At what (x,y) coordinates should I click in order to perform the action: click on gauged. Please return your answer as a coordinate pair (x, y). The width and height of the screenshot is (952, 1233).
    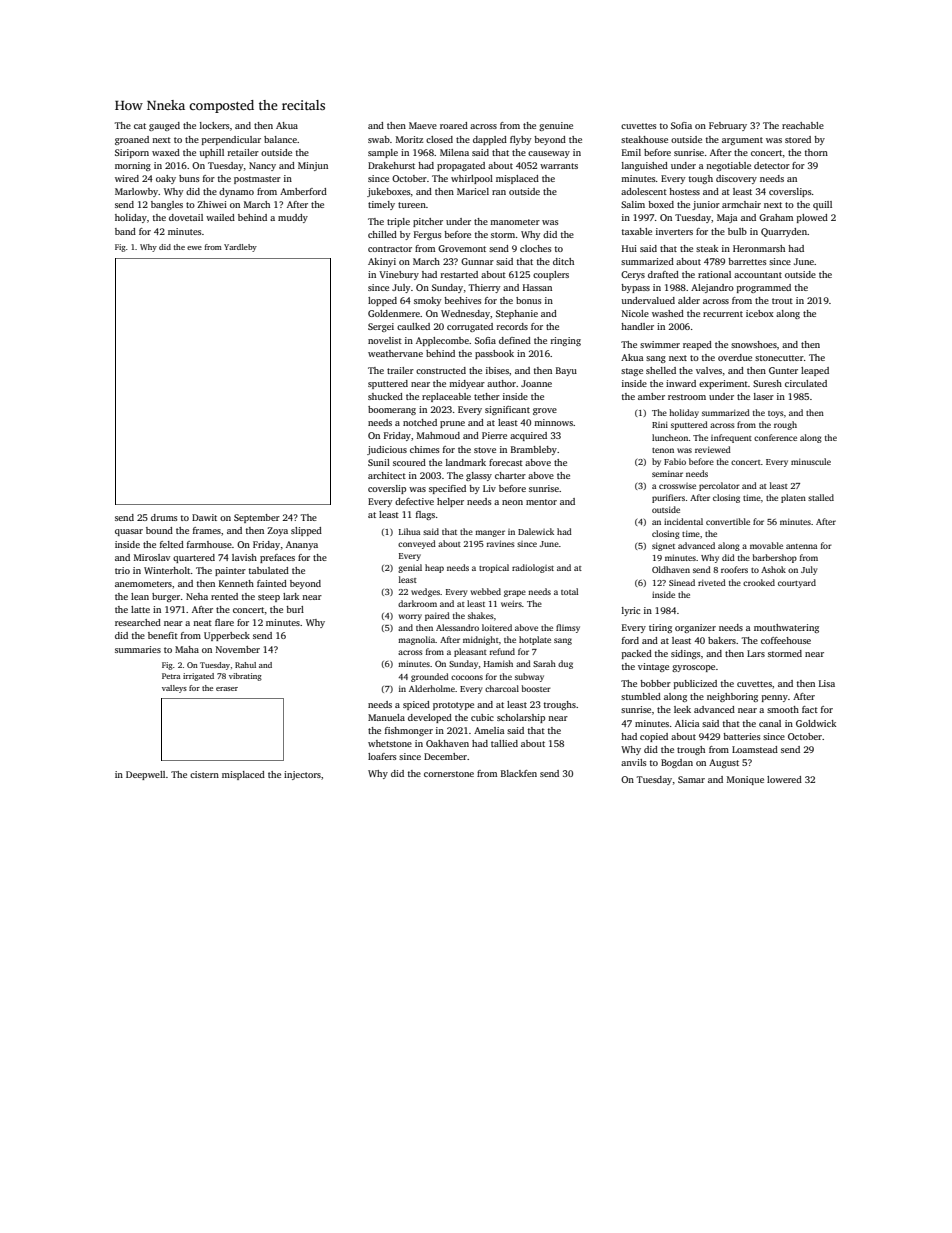
    Looking at the image, I should click on (164, 126).
